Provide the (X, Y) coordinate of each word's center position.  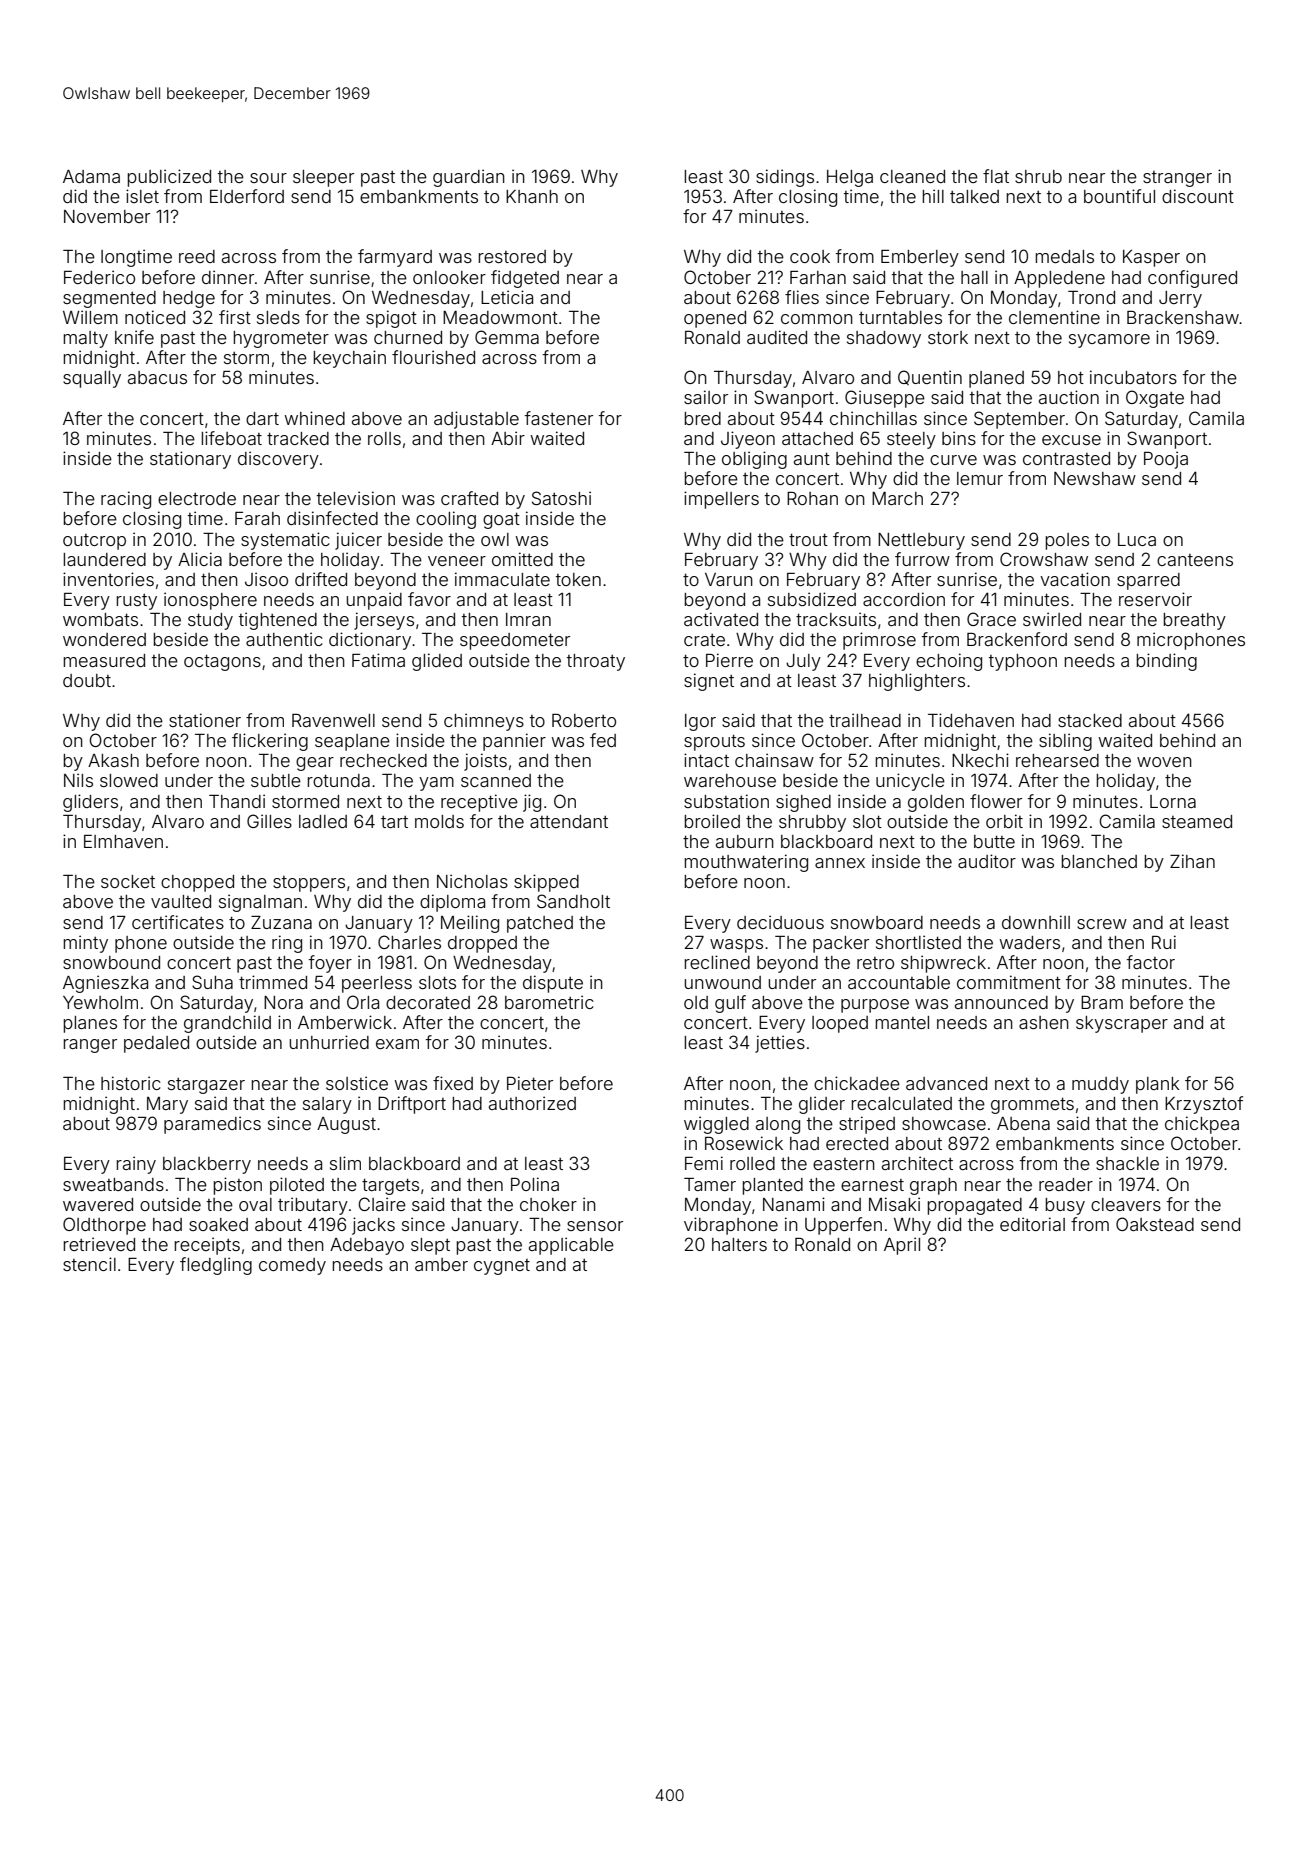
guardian (469, 178)
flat (996, 176)
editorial (1032, 1224)
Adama (91, 176)
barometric (549, 1002)
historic (131, 1083)
